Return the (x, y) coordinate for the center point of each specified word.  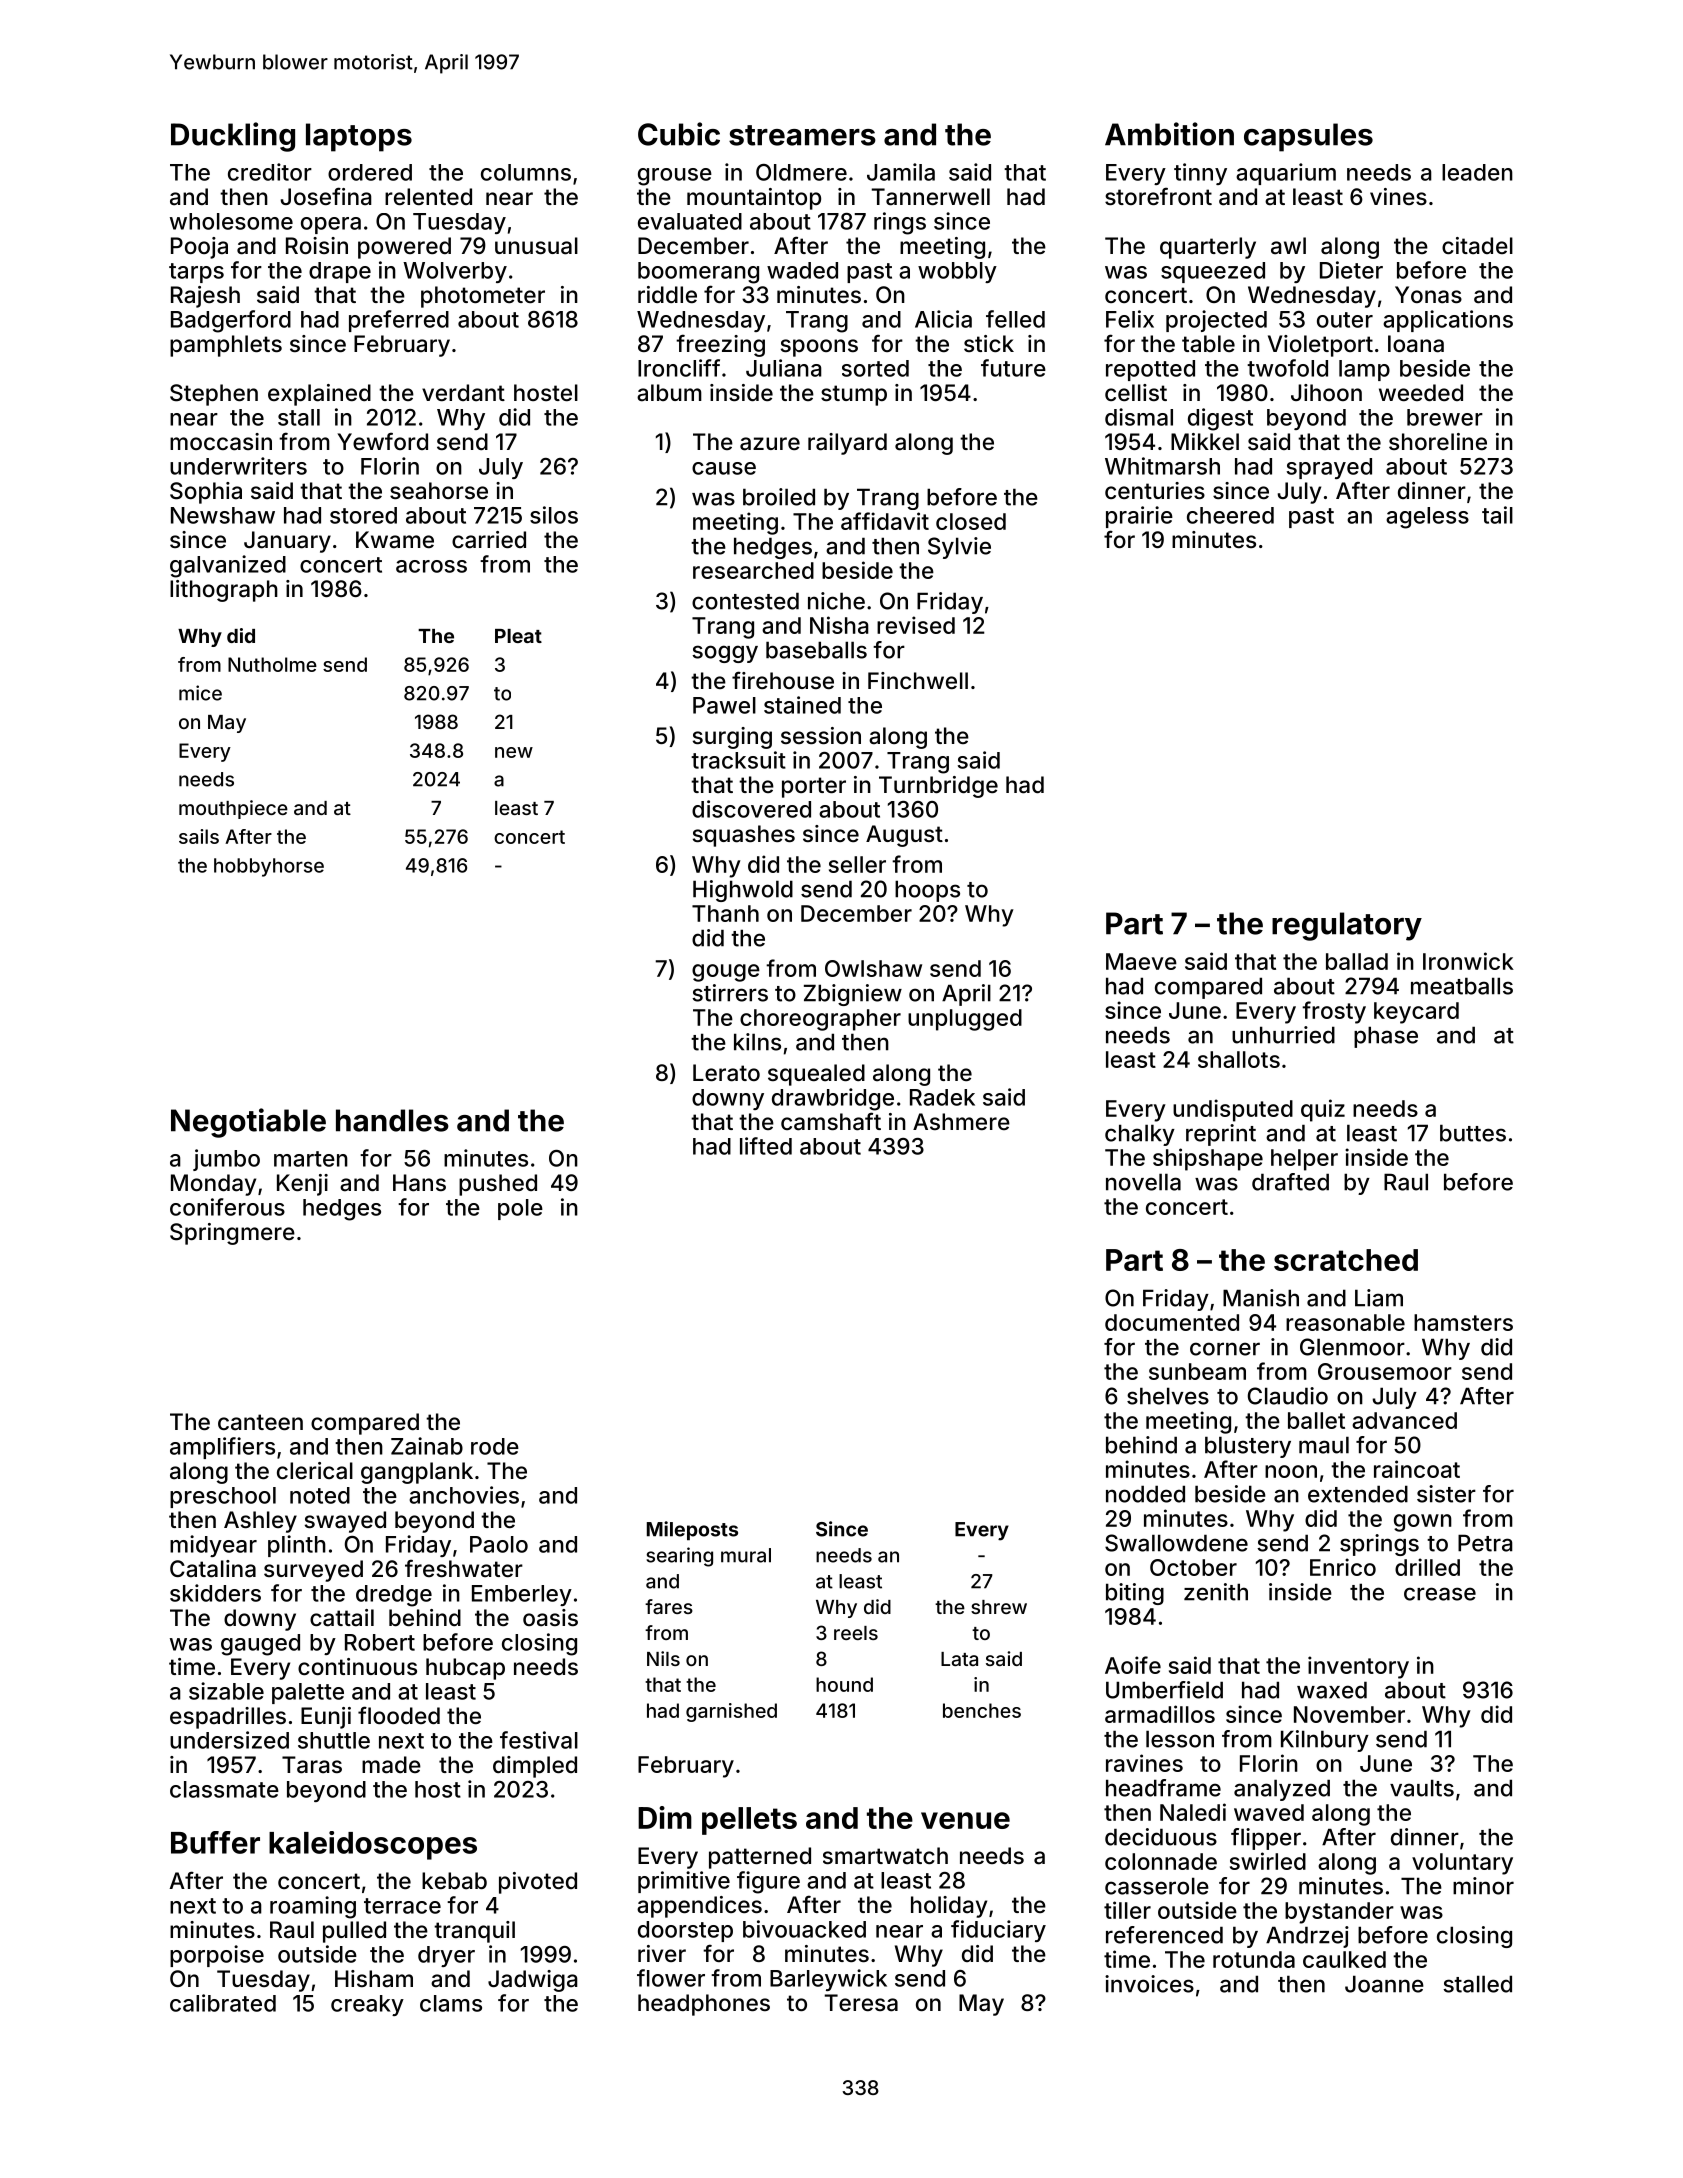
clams (451, 2003)
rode (495, 1446)
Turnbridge (938, 787)
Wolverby (455, 272)
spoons (819, 348)
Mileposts (692, 1530)
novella (1143, 1182)
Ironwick (1468, 961)
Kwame (395, 540)
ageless (1427, 518)
